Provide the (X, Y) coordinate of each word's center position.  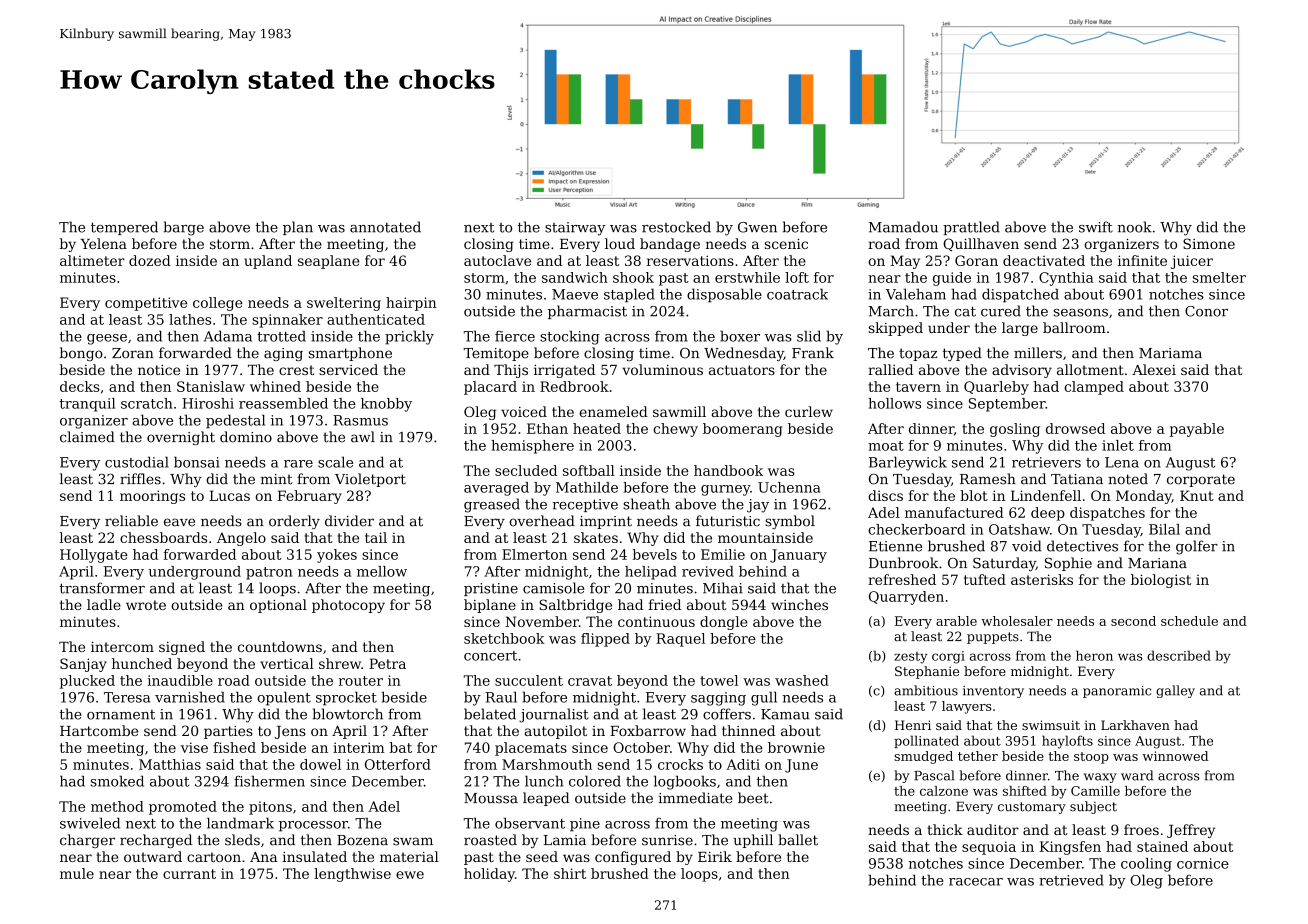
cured (1001, 311)
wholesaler (1017, 621)
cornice (1203, 863)
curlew (809, 411)
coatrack (797, 294)
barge (184, 228)
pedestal (235, 421)
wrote (146, 605)
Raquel (680, 640)
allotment (1090, 369)
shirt (570, 873)
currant (189, 874)
